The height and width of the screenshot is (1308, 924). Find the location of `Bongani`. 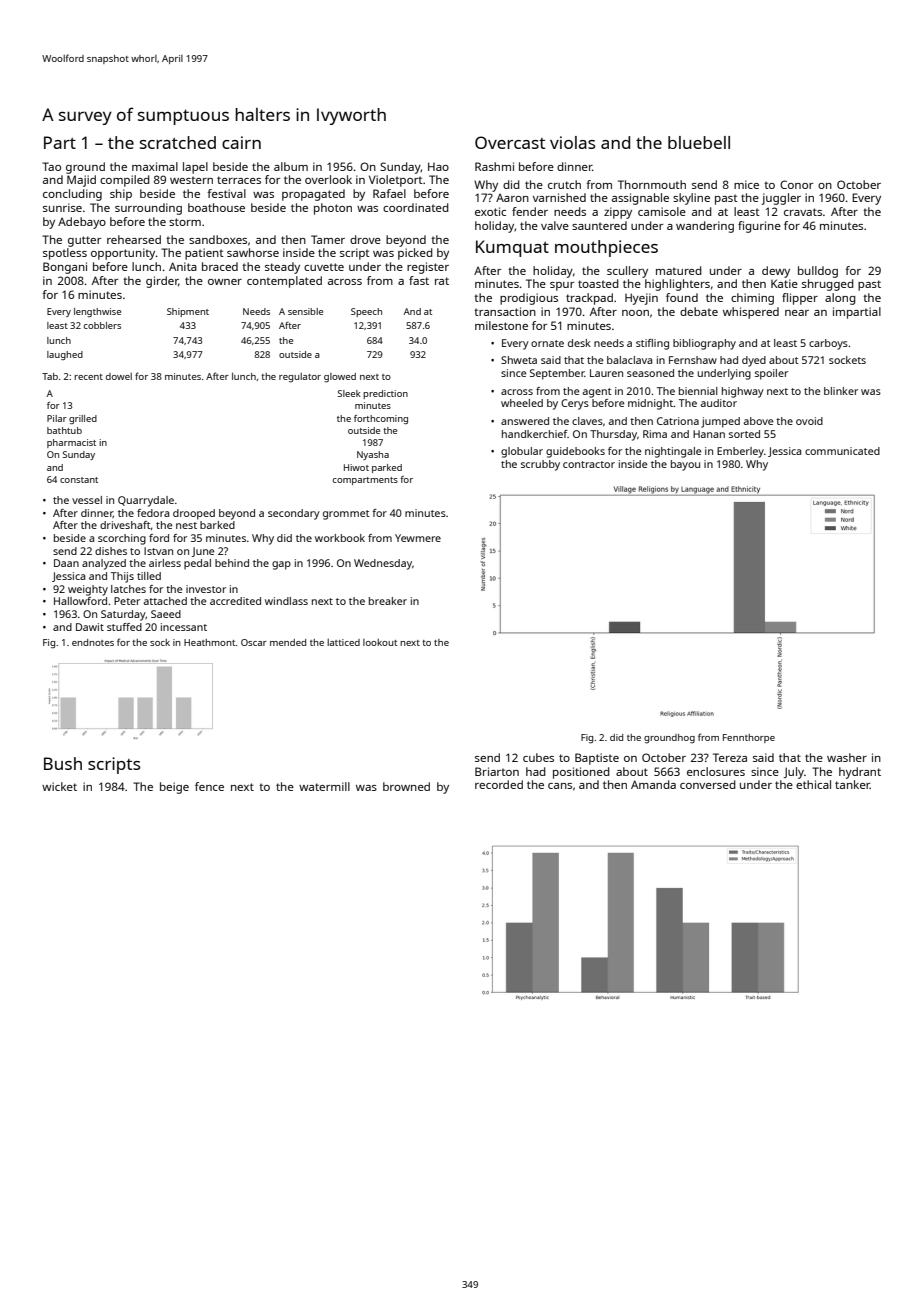

Bongani is located at coordinates (65, 268).
